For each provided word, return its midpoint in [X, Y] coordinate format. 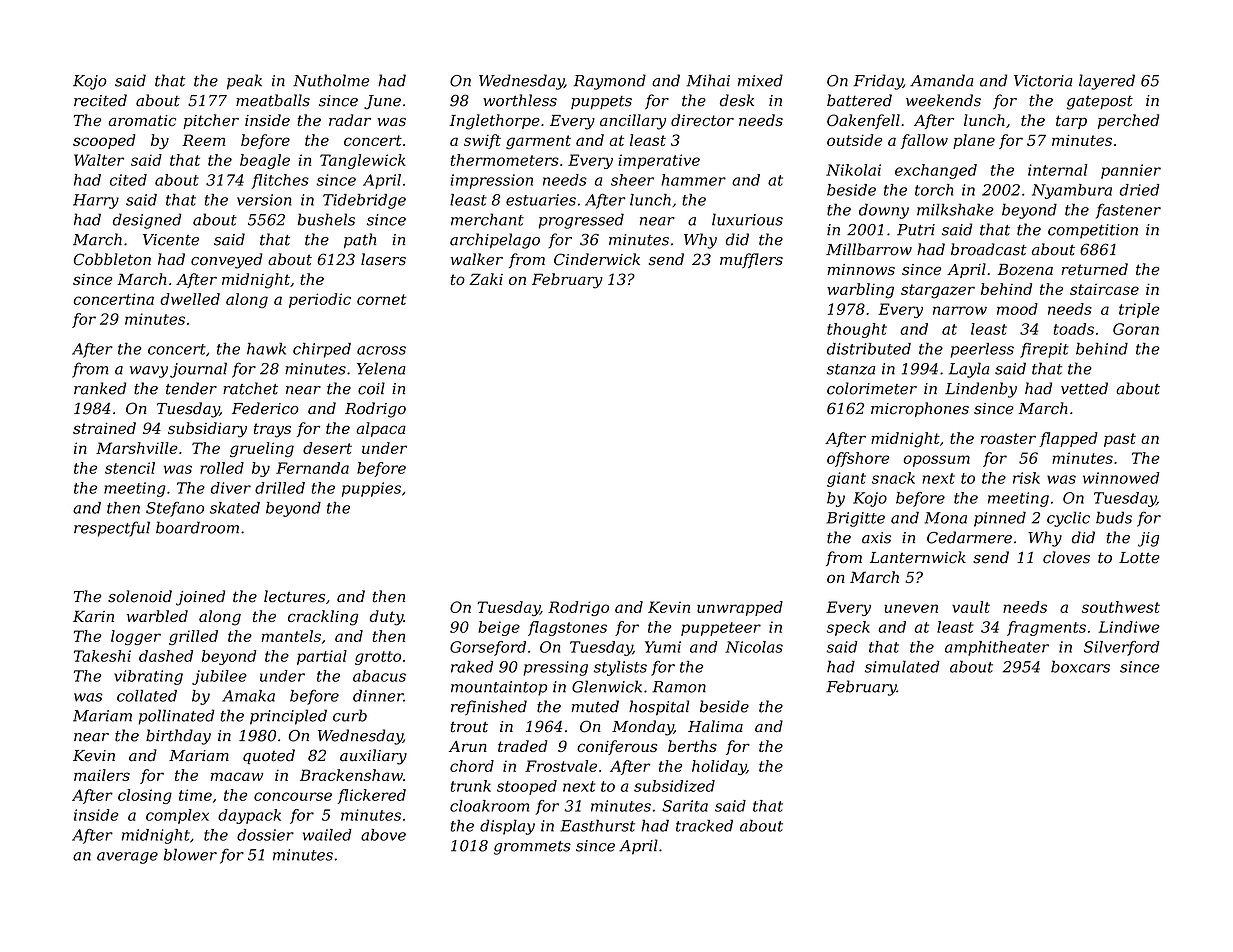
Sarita [685, 806]
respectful [112, 529]
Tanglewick [363, 161]
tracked [704, 825]
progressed [581, 221]
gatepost [1100, 102]
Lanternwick [918, 557]
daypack [249, 816]
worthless [520, 100]
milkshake [955, 209]
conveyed [227, 261]
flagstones [567, 628]
